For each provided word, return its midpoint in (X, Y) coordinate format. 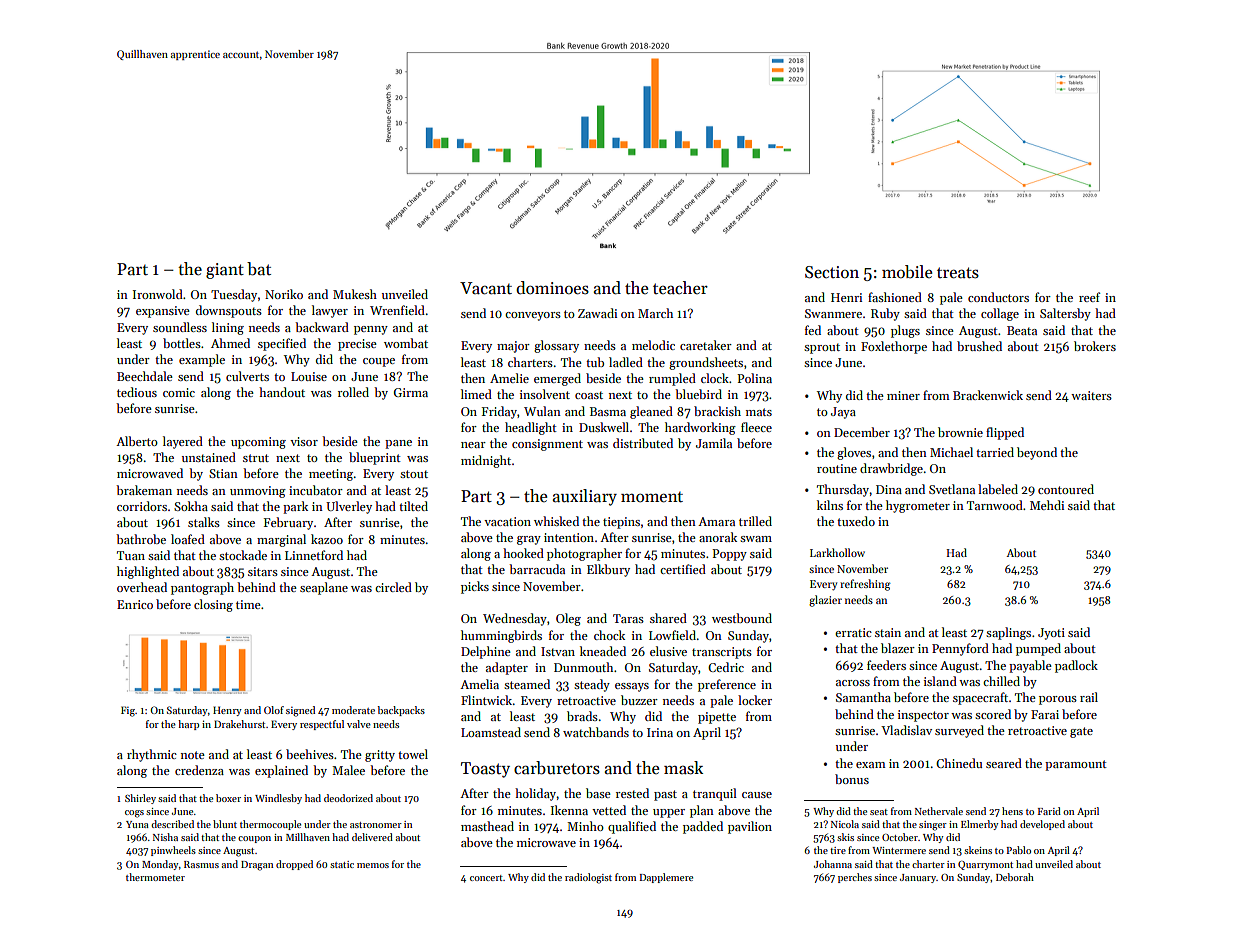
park (295, 507)
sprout (822, 348)
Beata (1022, 330)
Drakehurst (239, 724)
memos (373, 865)
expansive (163, 312)
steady (592, 685)
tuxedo (856, 521)
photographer (584, 554)
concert (486, 878)
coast (589, 395)
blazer (898, 648)
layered (183, 442)
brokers (1095, 346)
